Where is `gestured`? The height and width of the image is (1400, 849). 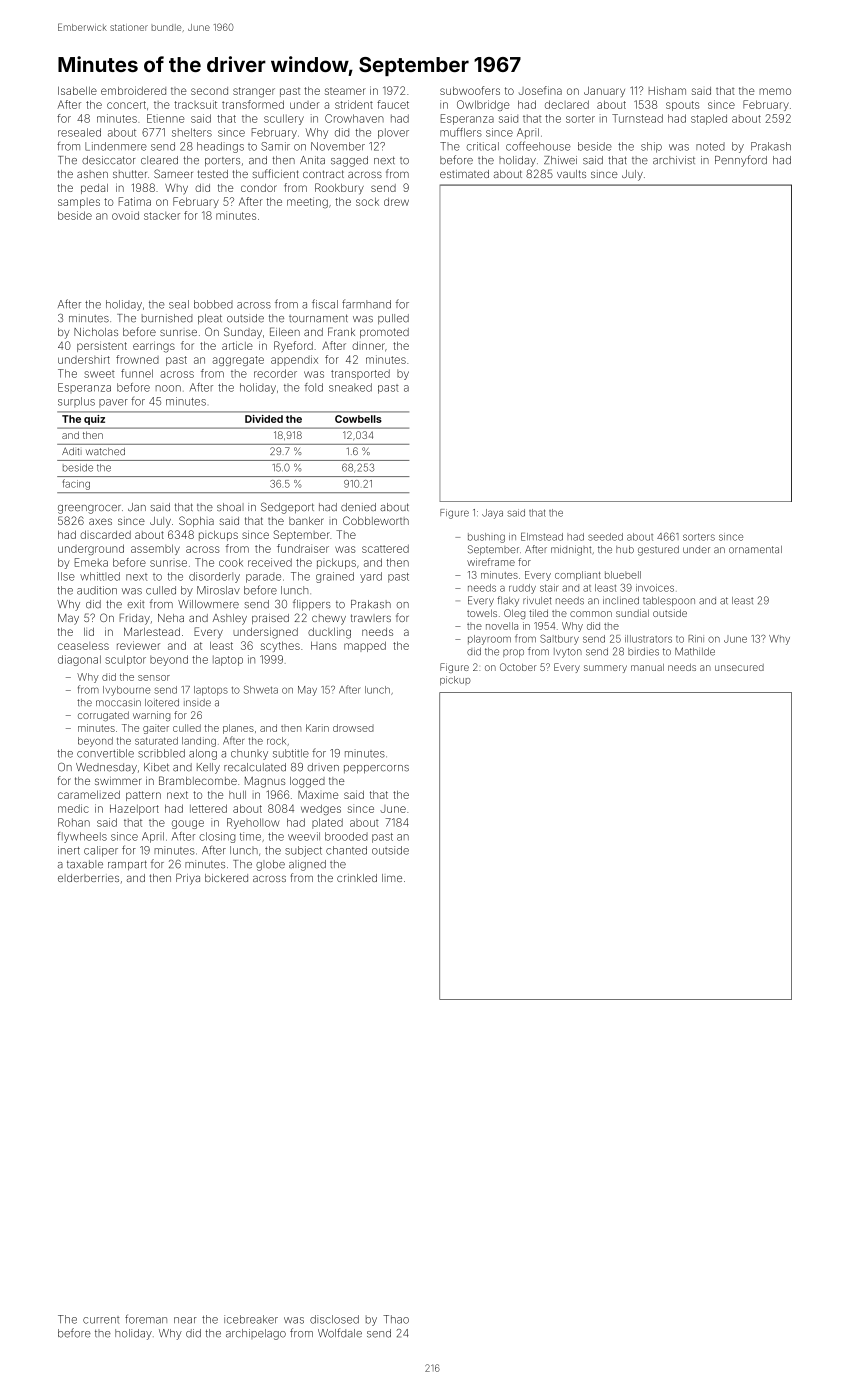 gestured is located at coordinates (658, 551).
